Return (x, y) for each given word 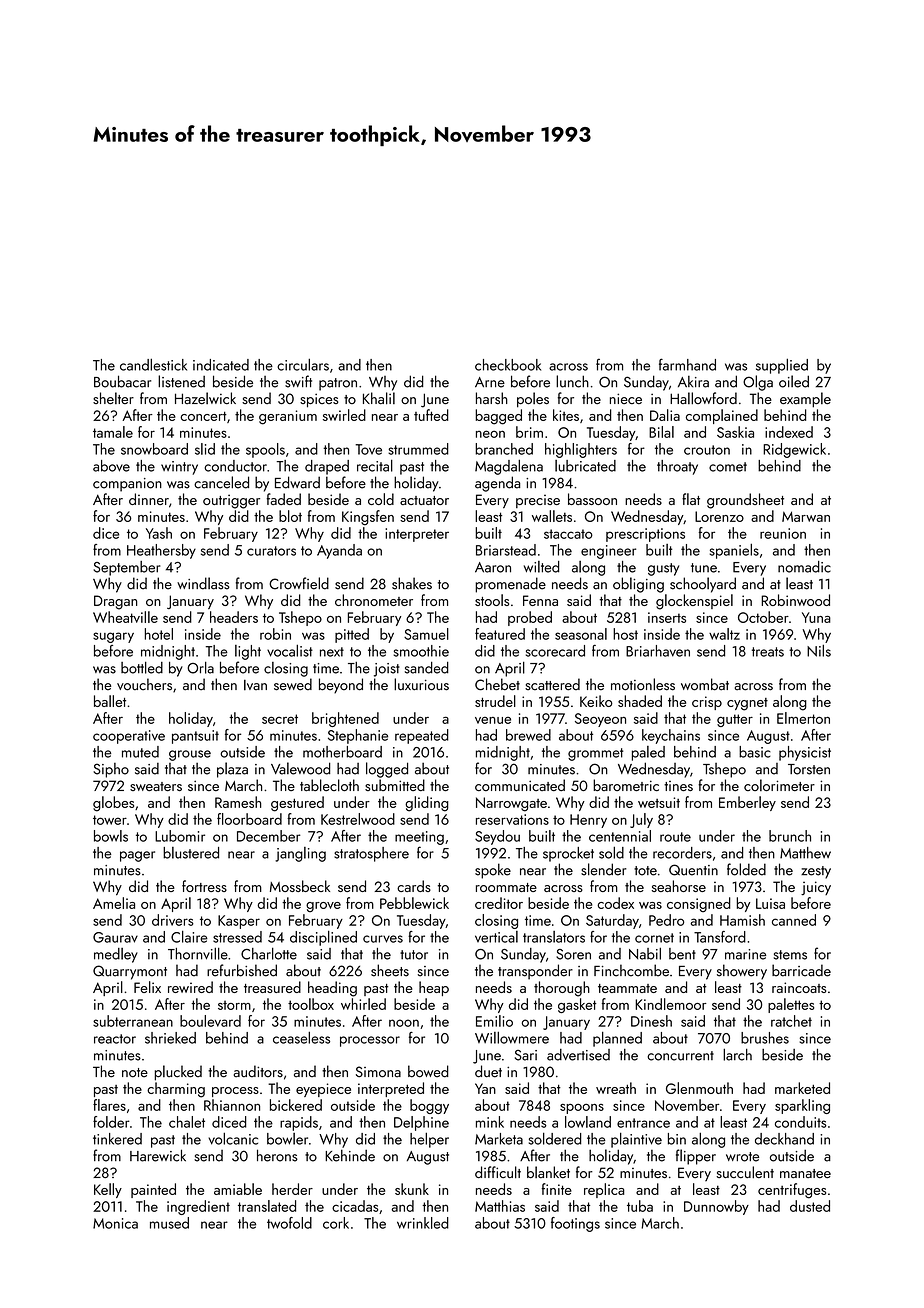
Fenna (540, 600)
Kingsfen (368, 518)
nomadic (804, 567)
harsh (492, 398)
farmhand (687, 364)
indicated (221, 365)
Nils (819, 650)
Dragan (115, 602)
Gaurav (115, 937)
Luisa (770, 903)
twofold (289, 1223)
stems (790, 955)
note (135, 1073)
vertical (496, 937)
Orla (200, 667)
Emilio (494, 1021)
